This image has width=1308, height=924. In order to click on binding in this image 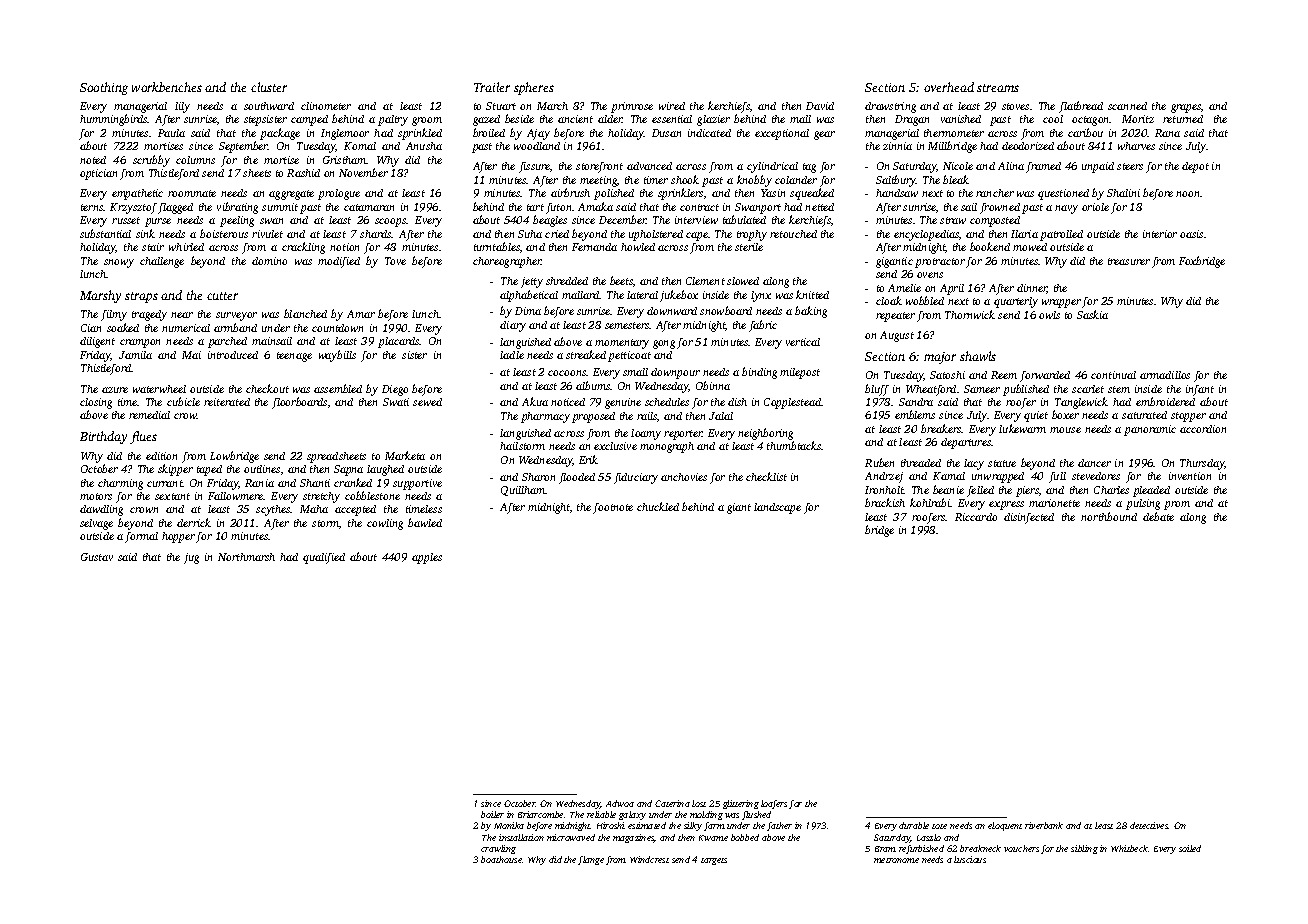, I will do `click(759, 373)`.
